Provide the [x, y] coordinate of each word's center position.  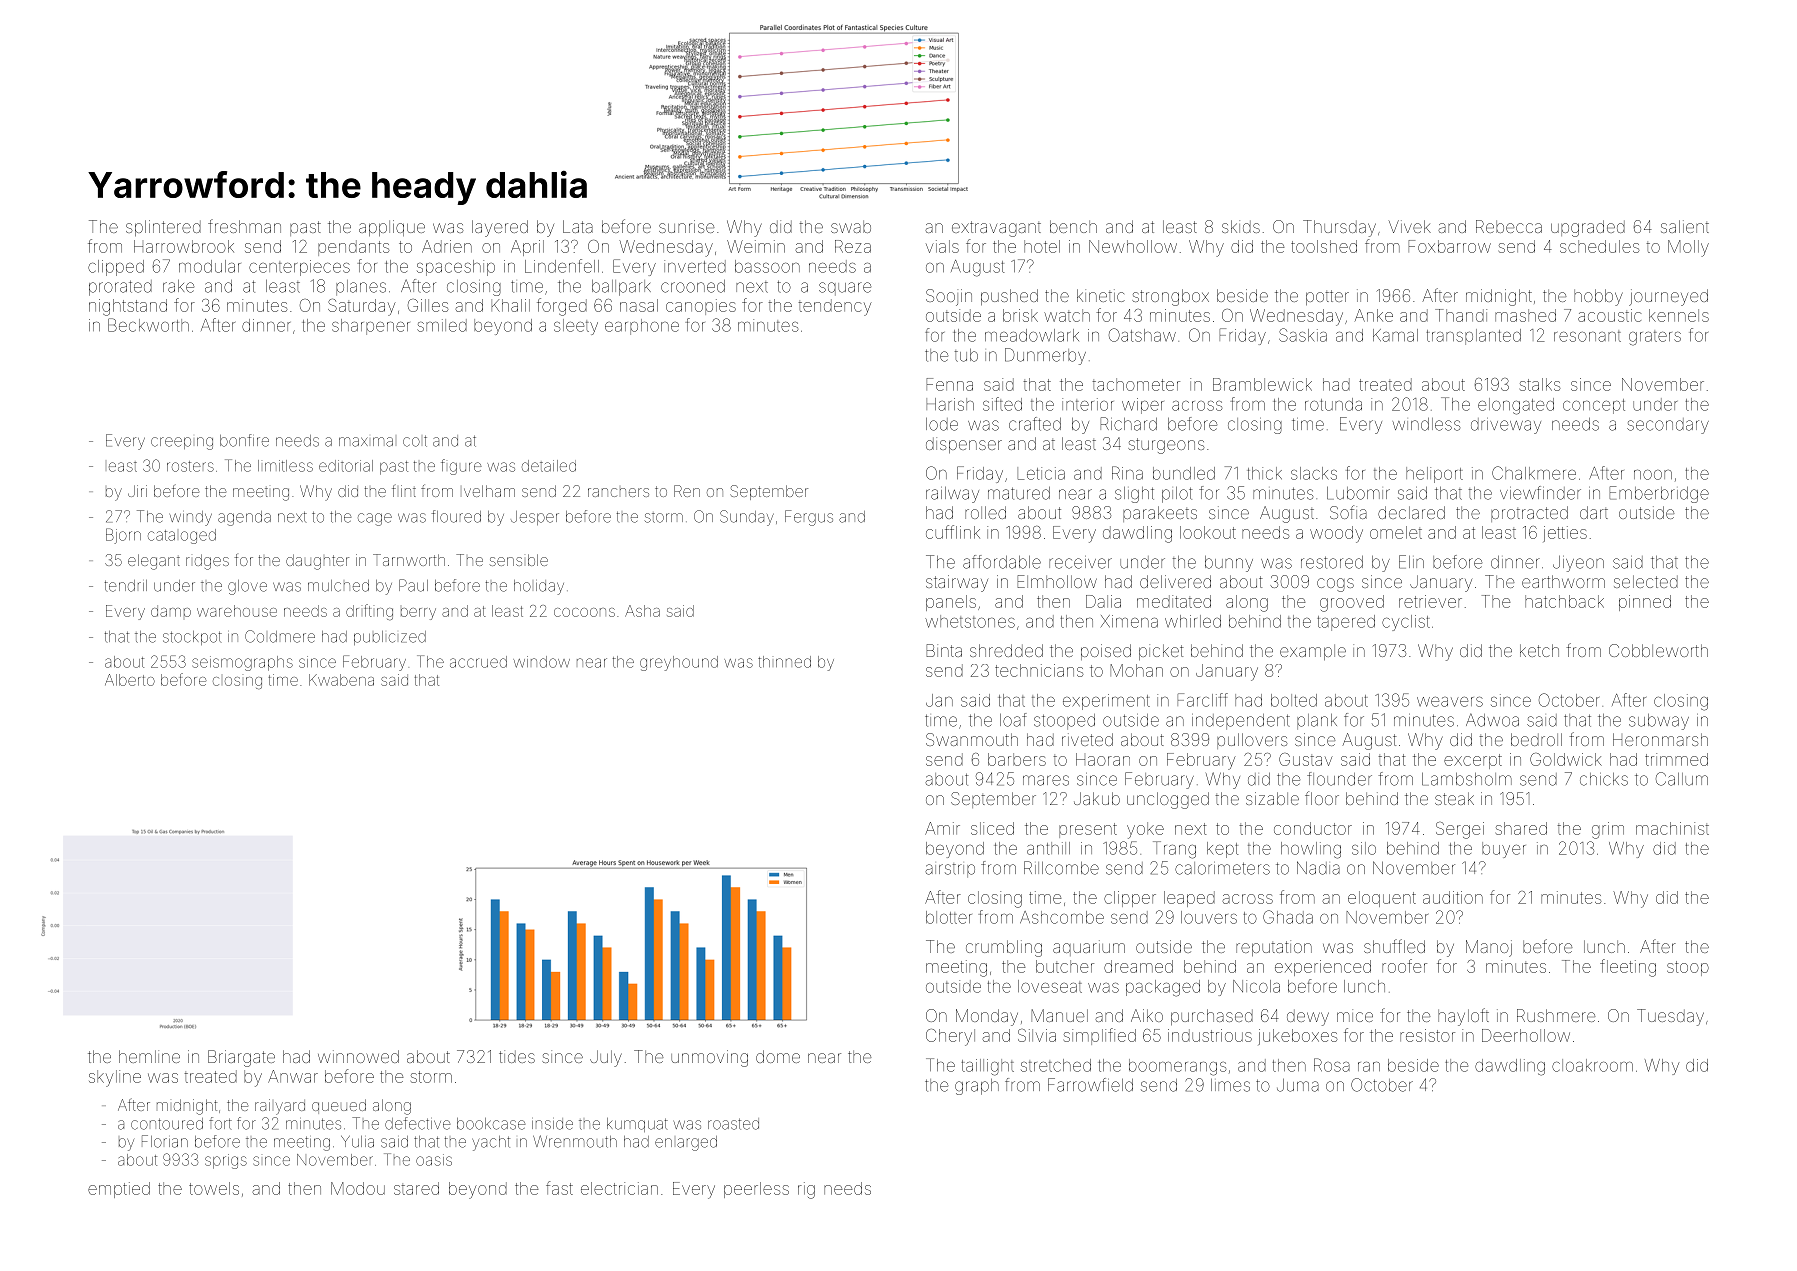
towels [214, 1188]
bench [1073, 226]
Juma [1298, 1085]
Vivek [1410, 226]
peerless [756, 1190]
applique [392, 228]
